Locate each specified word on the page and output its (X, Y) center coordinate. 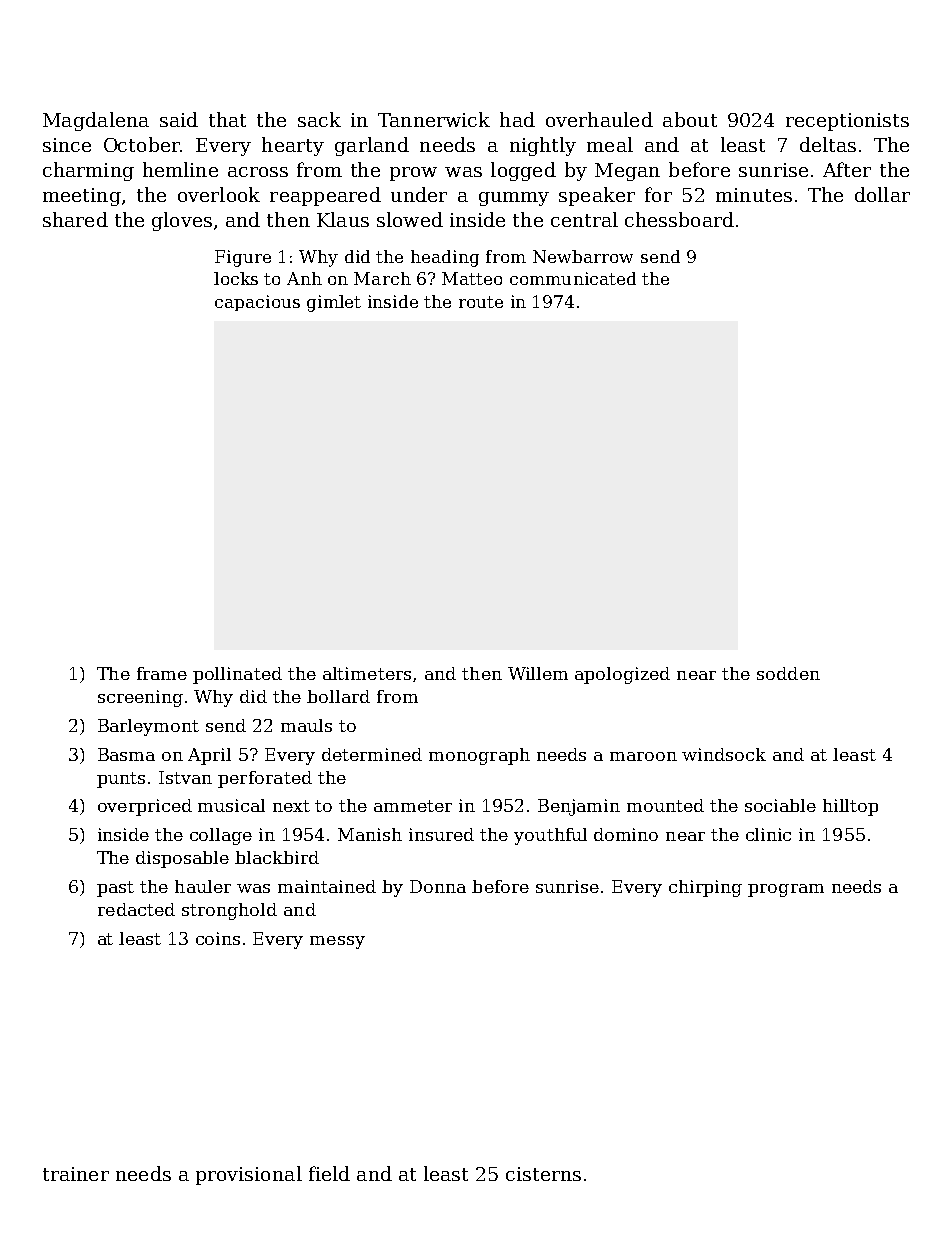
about (690, 119)
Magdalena (96, 121)
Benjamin (579, 807)
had (517, 119)
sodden (788, 673)
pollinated (237, 675)
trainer (76, 1174)
